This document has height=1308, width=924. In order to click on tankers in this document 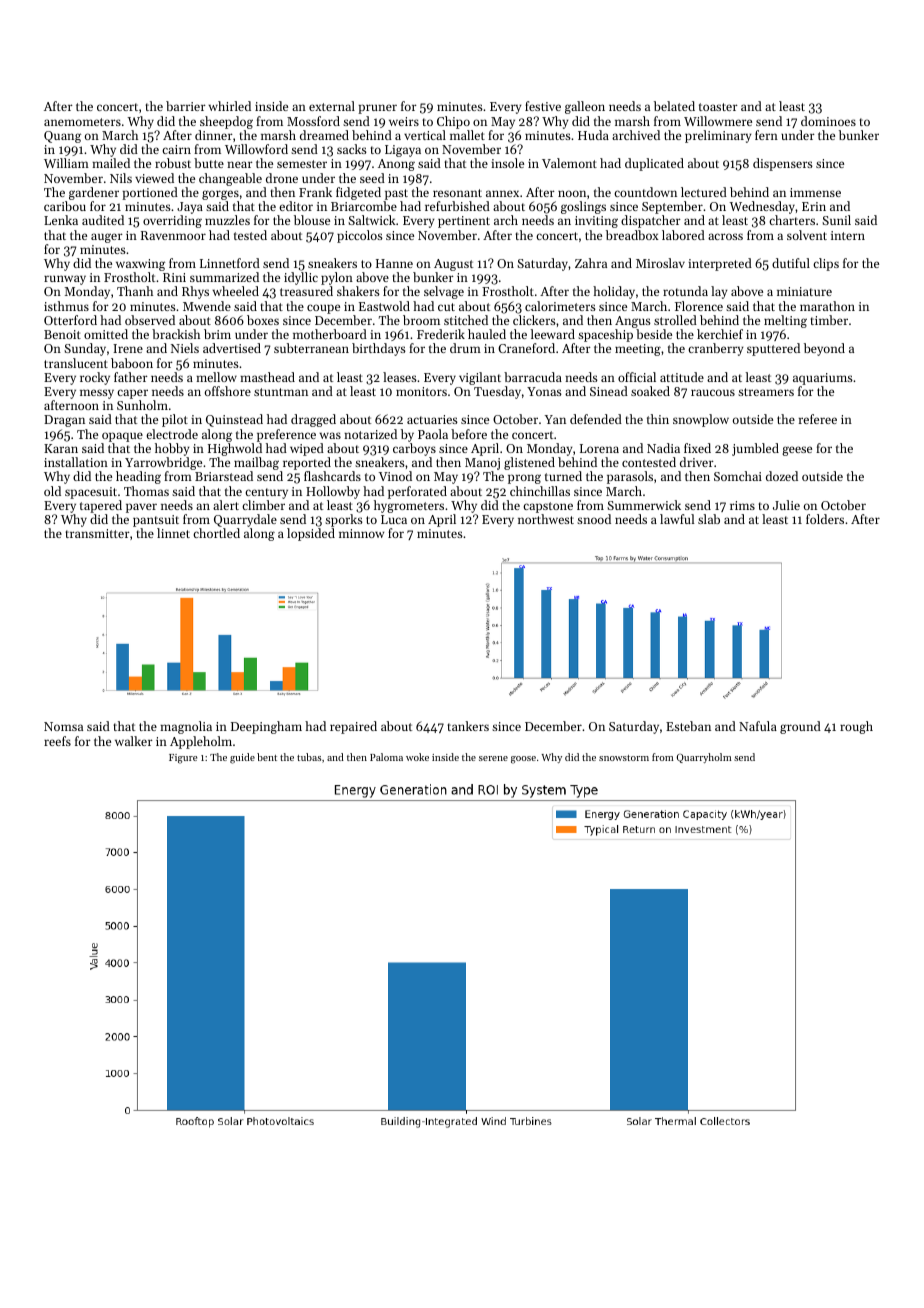, I will do `click(468, 726)`.
